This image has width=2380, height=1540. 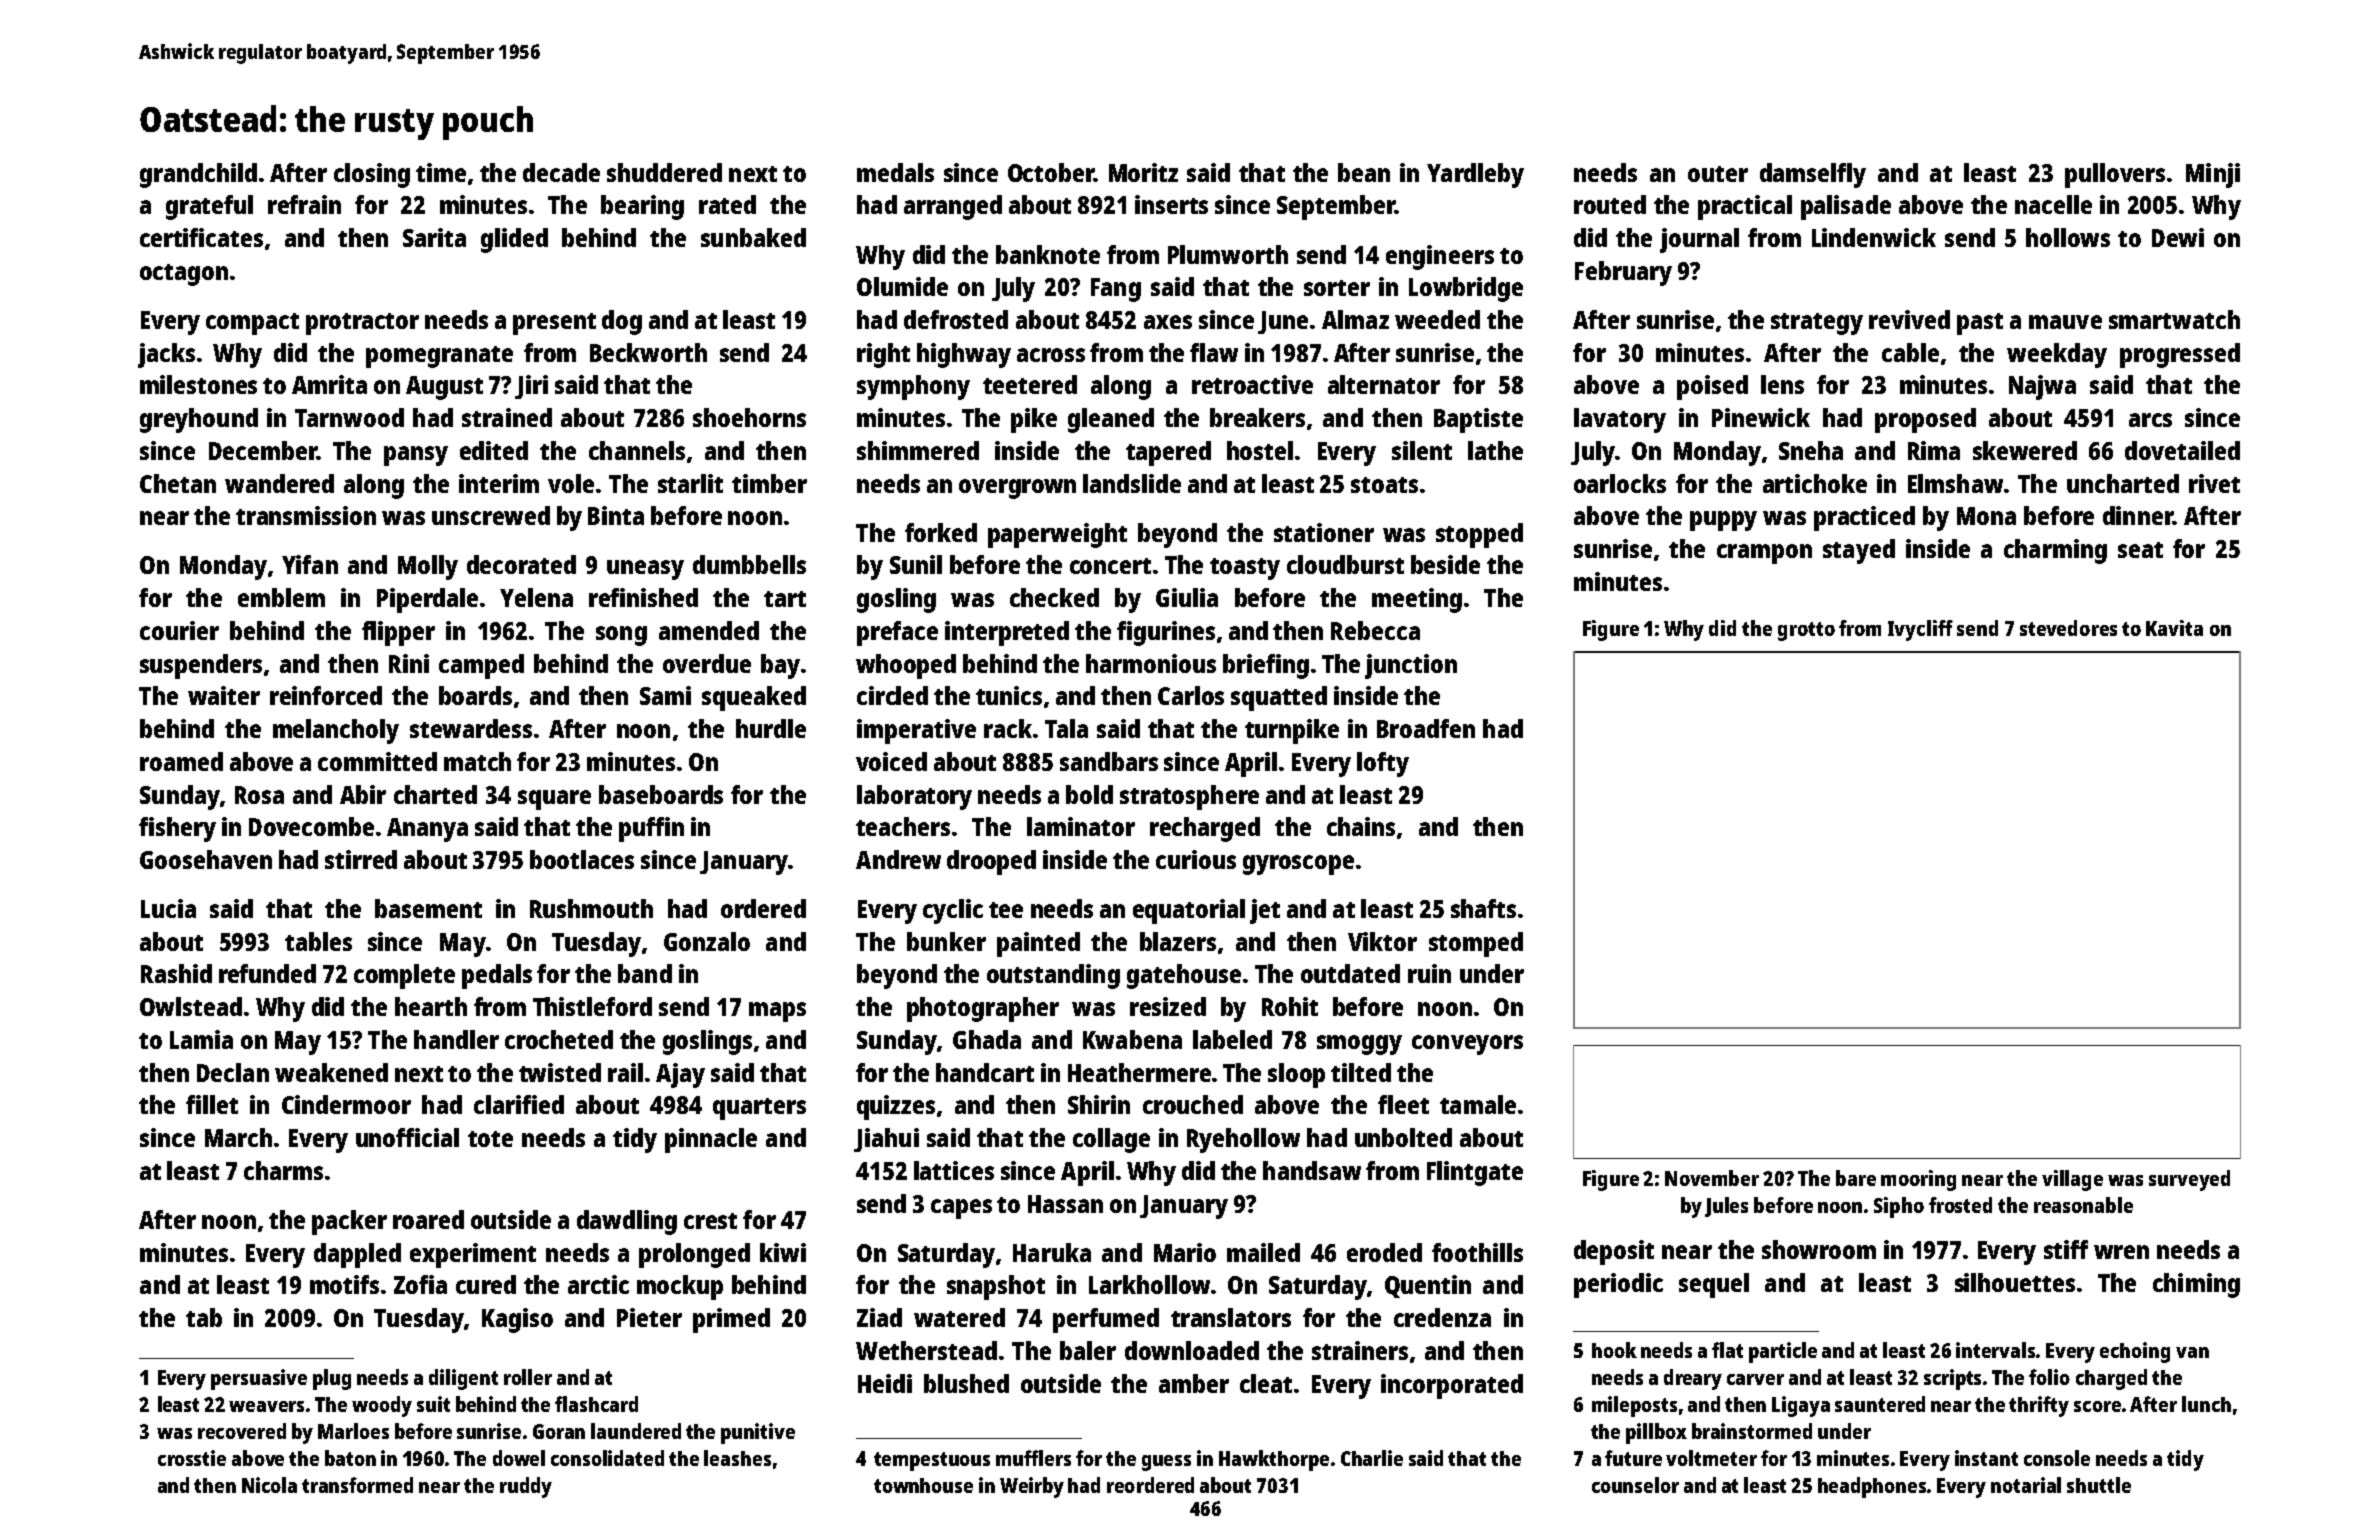 What do you see at coordinates (923, 1485) in the image?
I see `townhouse` at bounding box center [923, 1485].
